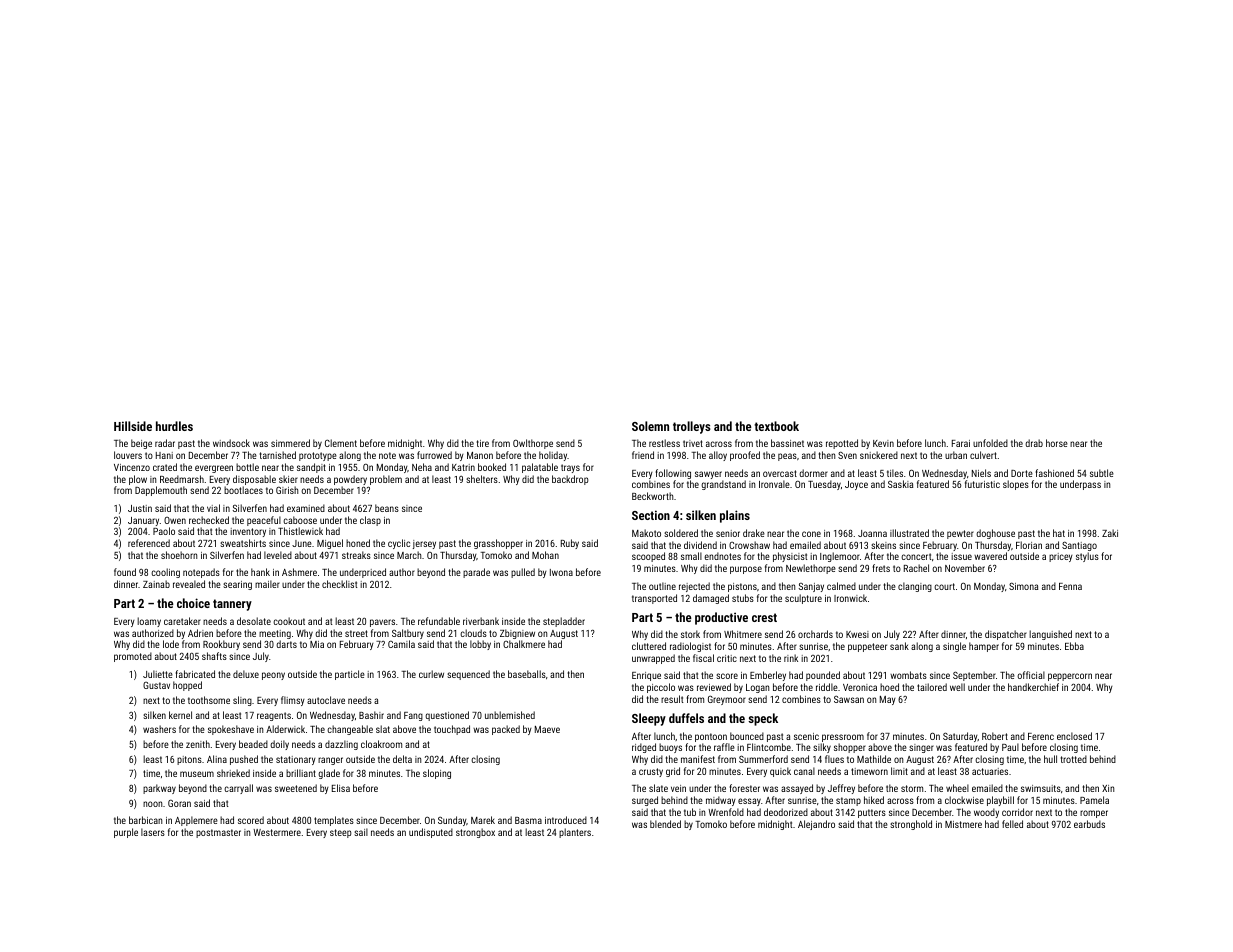  Describe the element at coordinates (174, 426) in the image. I see `hurdles` at that location.
